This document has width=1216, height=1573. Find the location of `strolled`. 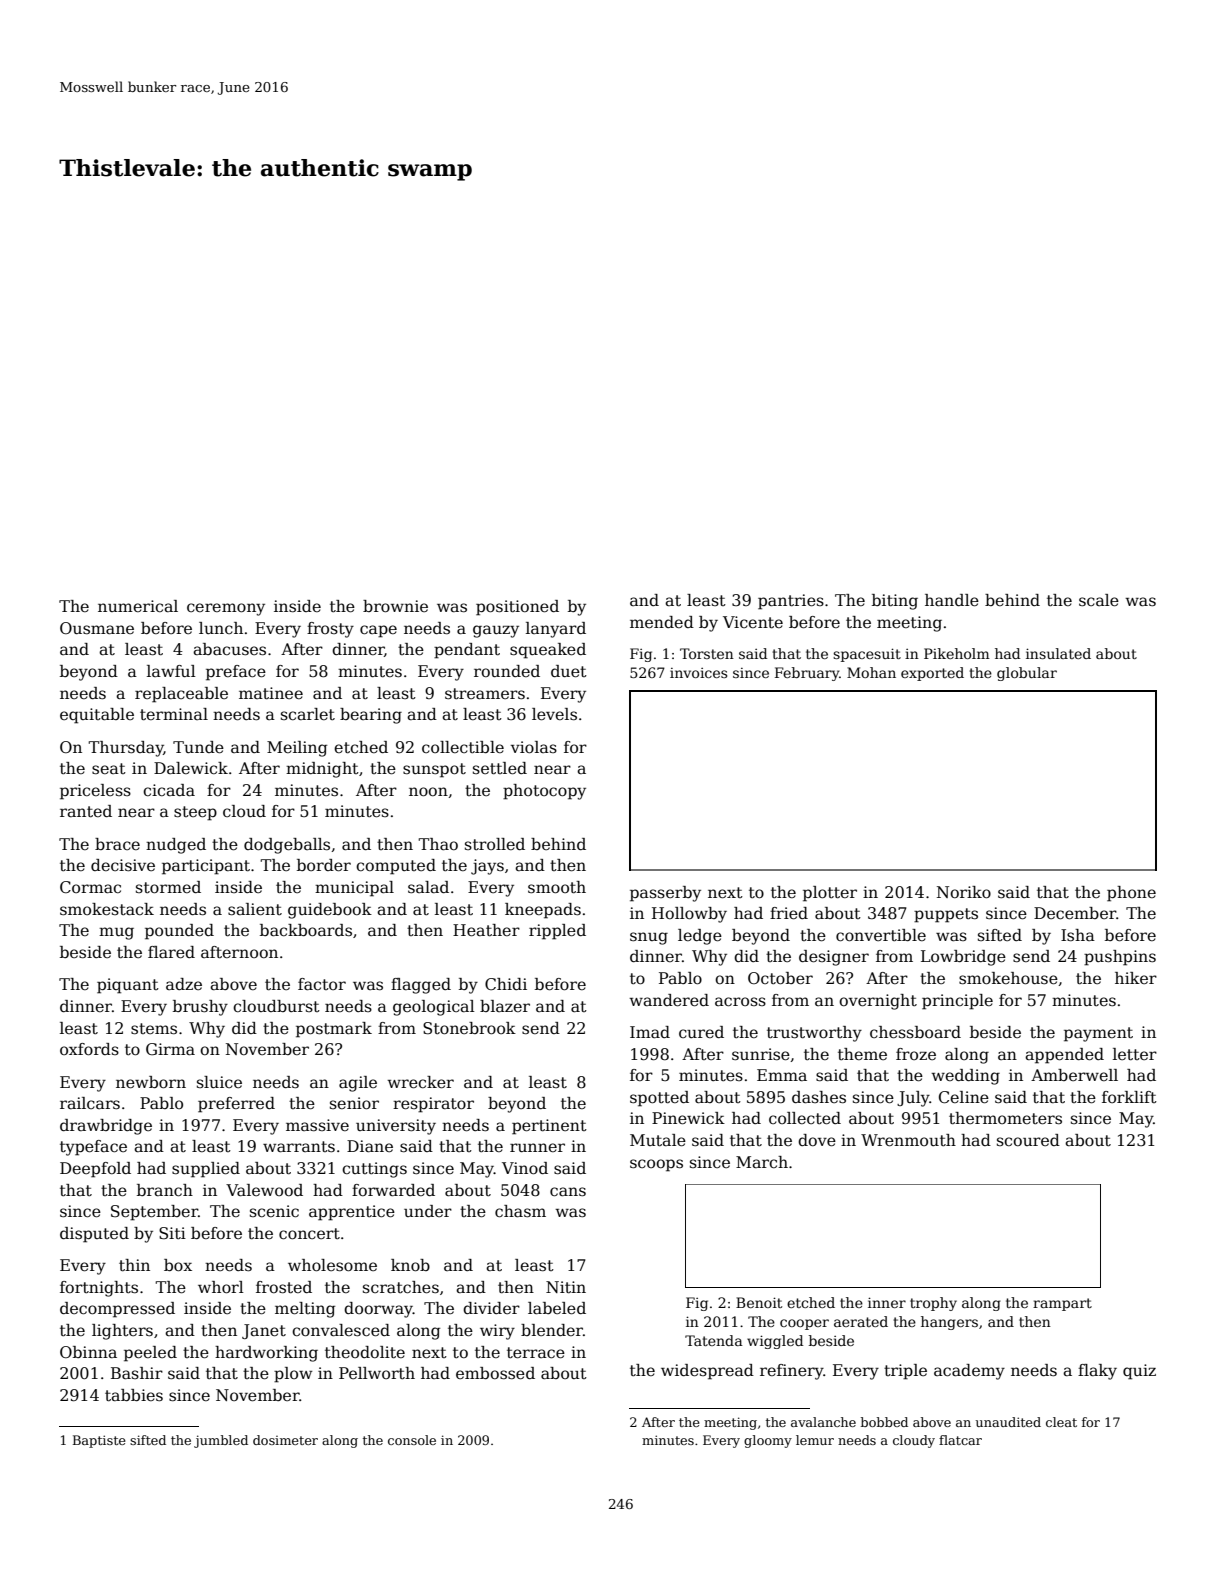

strolled is located at coordinates (495, 844).
